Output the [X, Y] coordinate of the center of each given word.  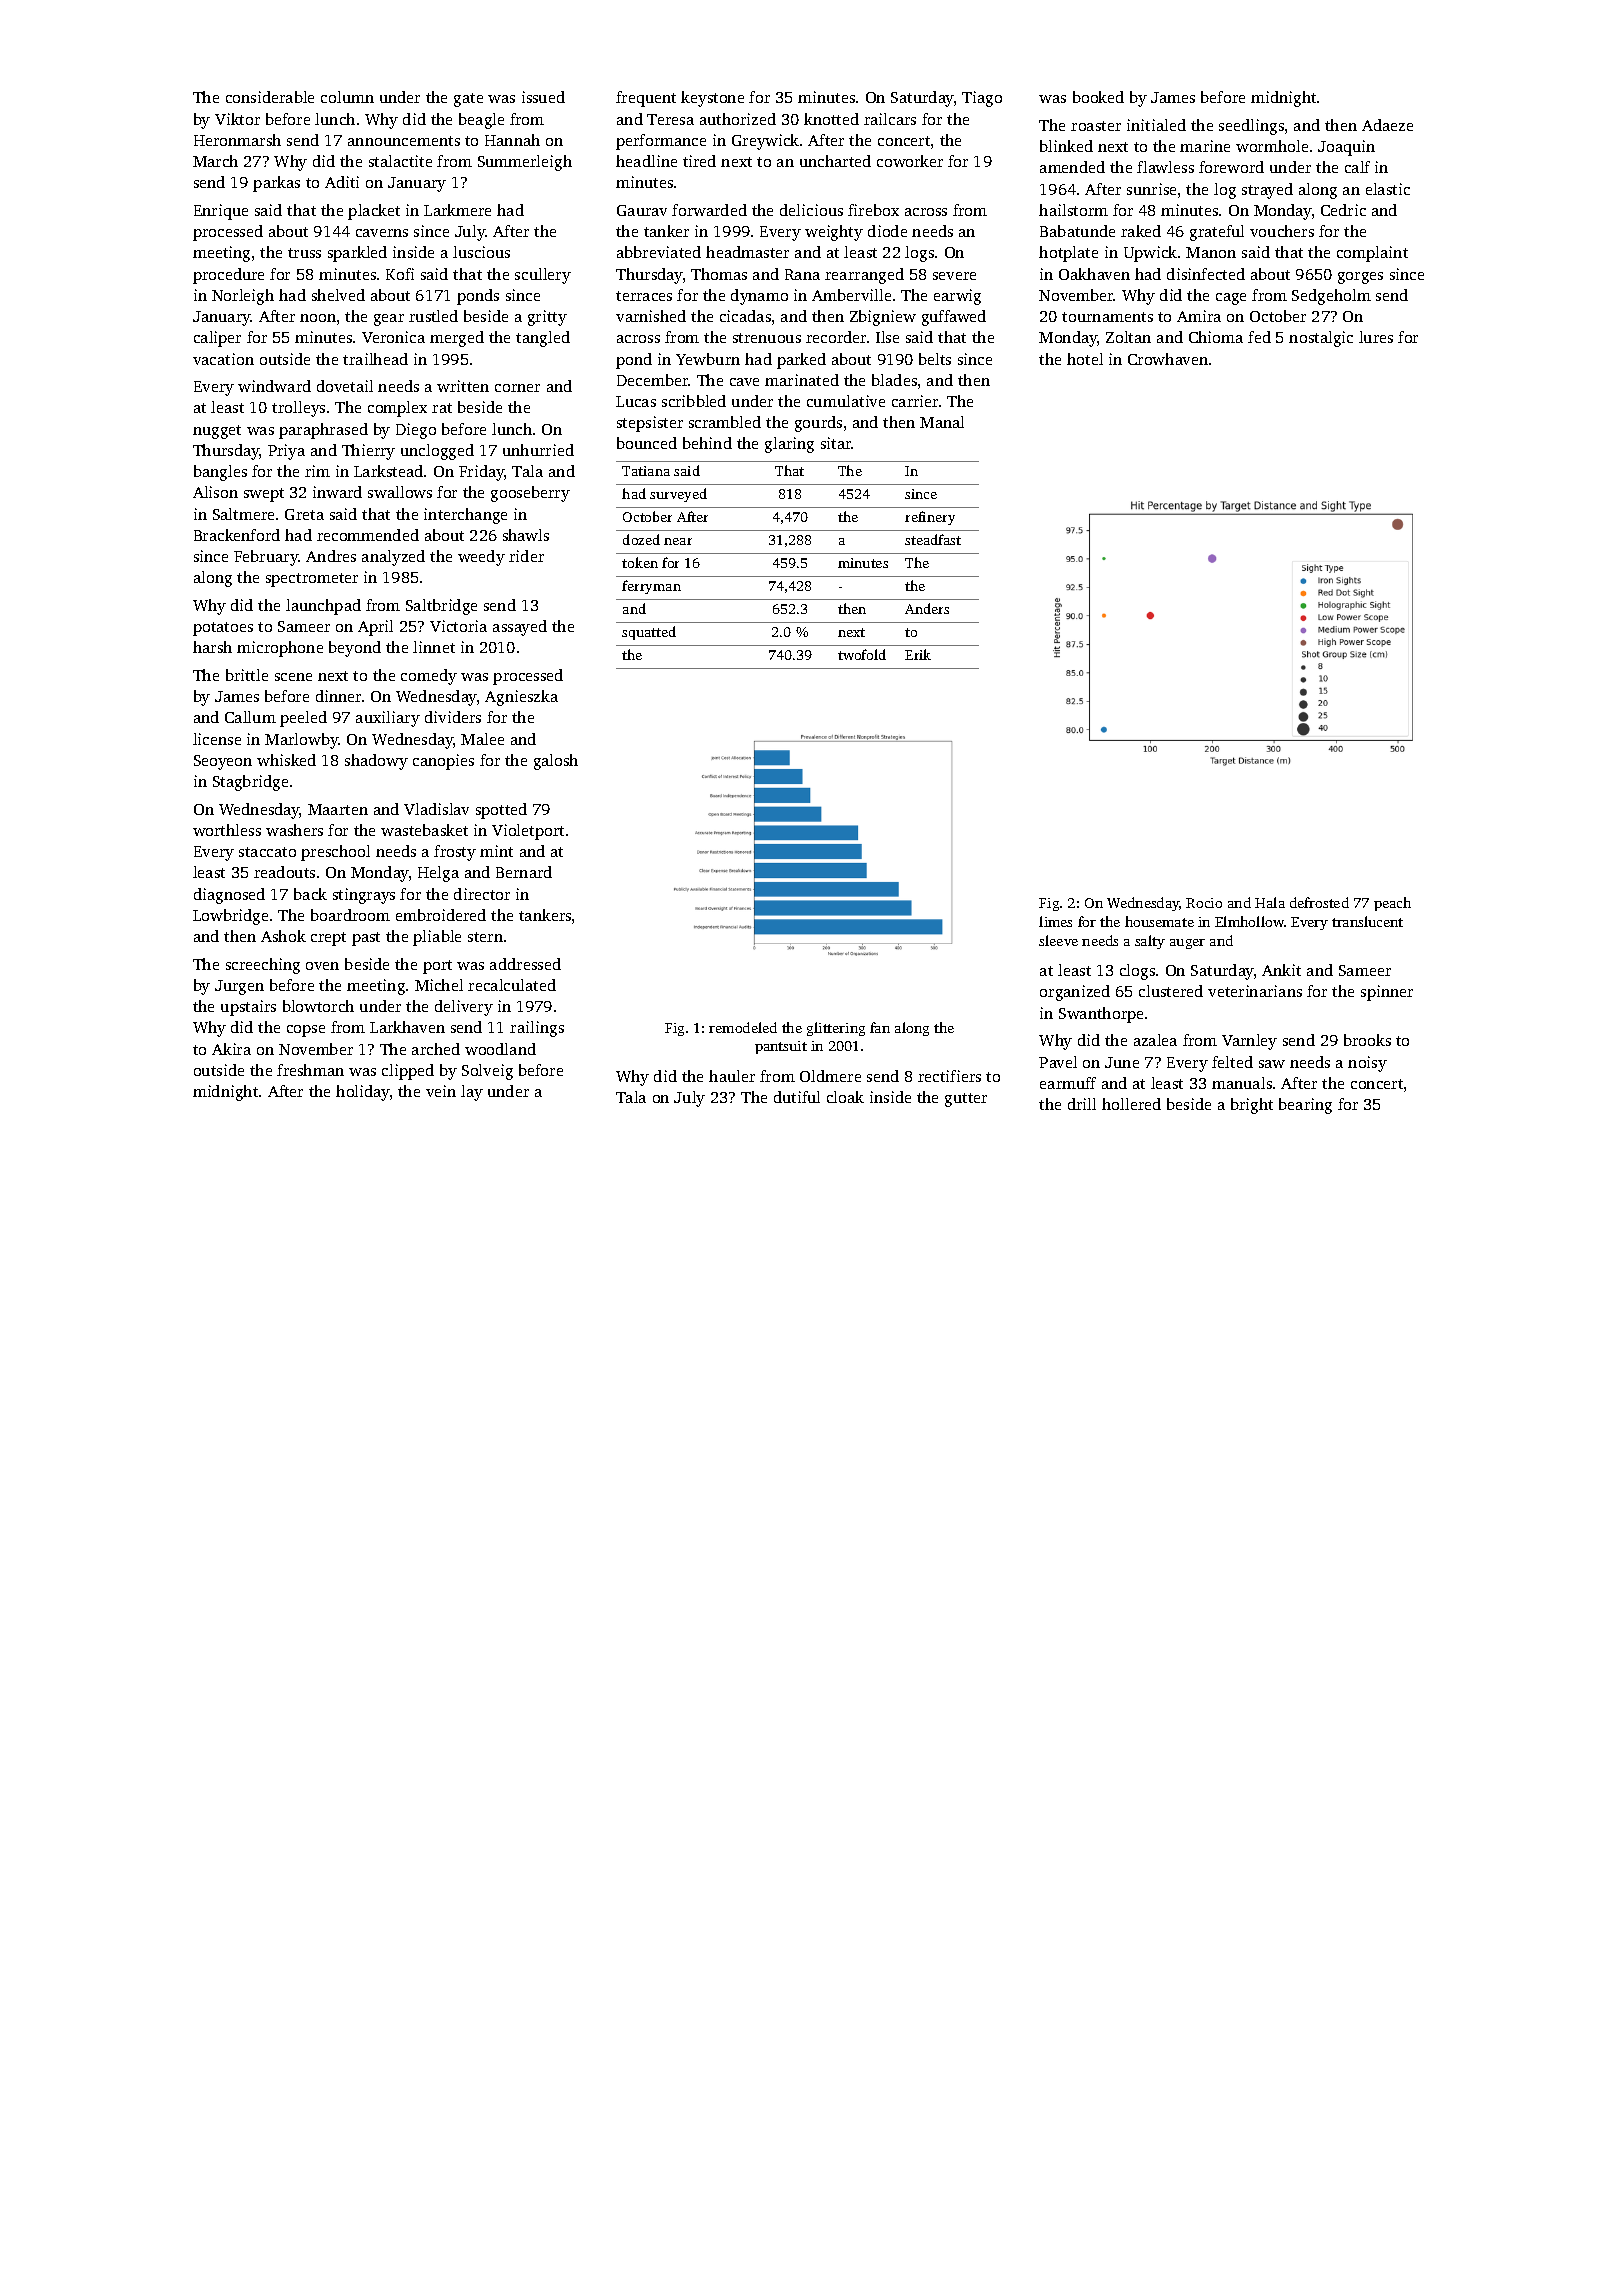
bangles [220, 473]
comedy [429, 677]
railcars [890, 119]
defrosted [1319, 902]
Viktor [237, 119]
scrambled [725, 422]
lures [1376, 337]
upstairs [248, 1008]
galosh [556, 762]
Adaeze [1387, 125]
